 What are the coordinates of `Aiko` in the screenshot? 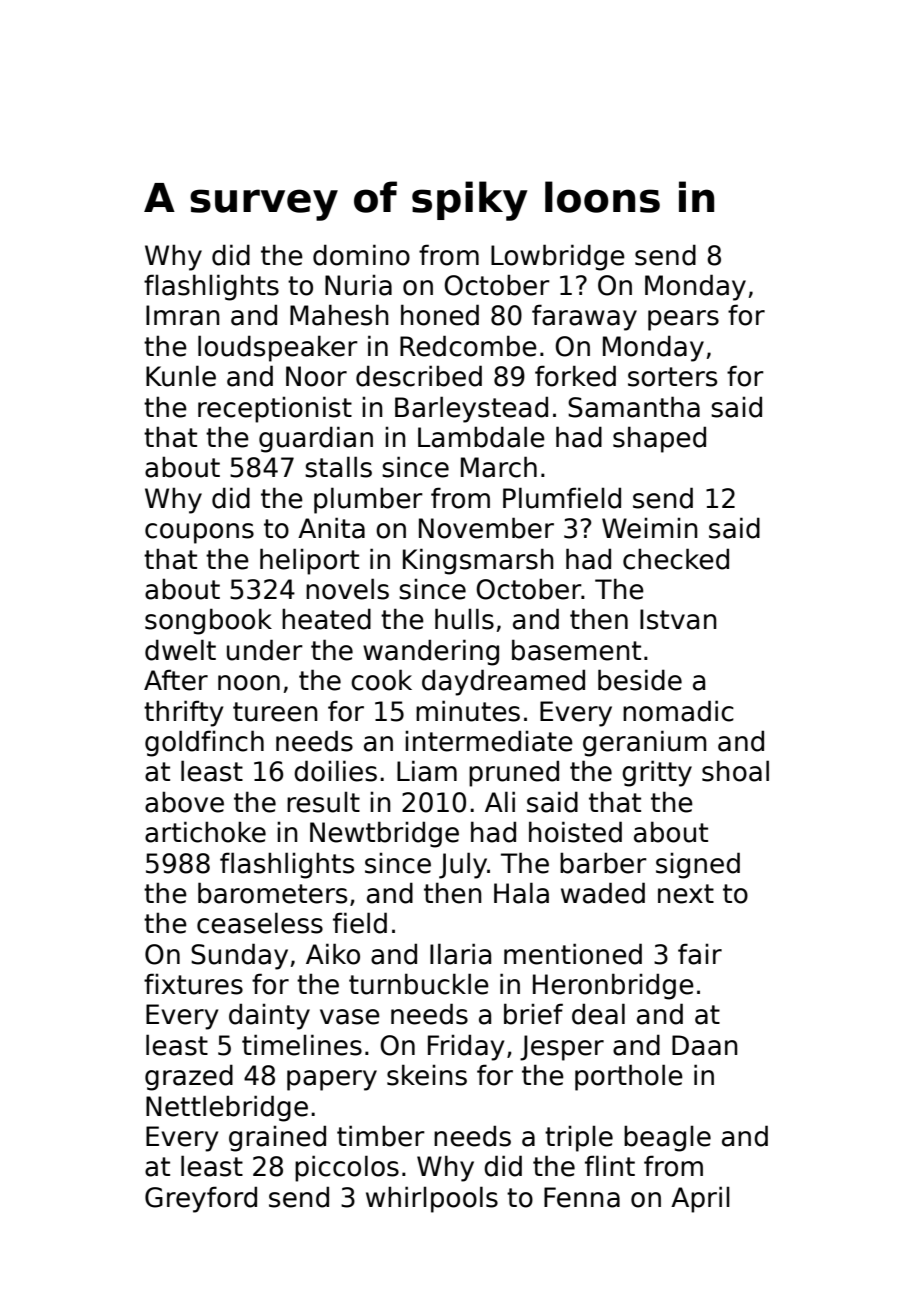 It's located at (333, 954).
